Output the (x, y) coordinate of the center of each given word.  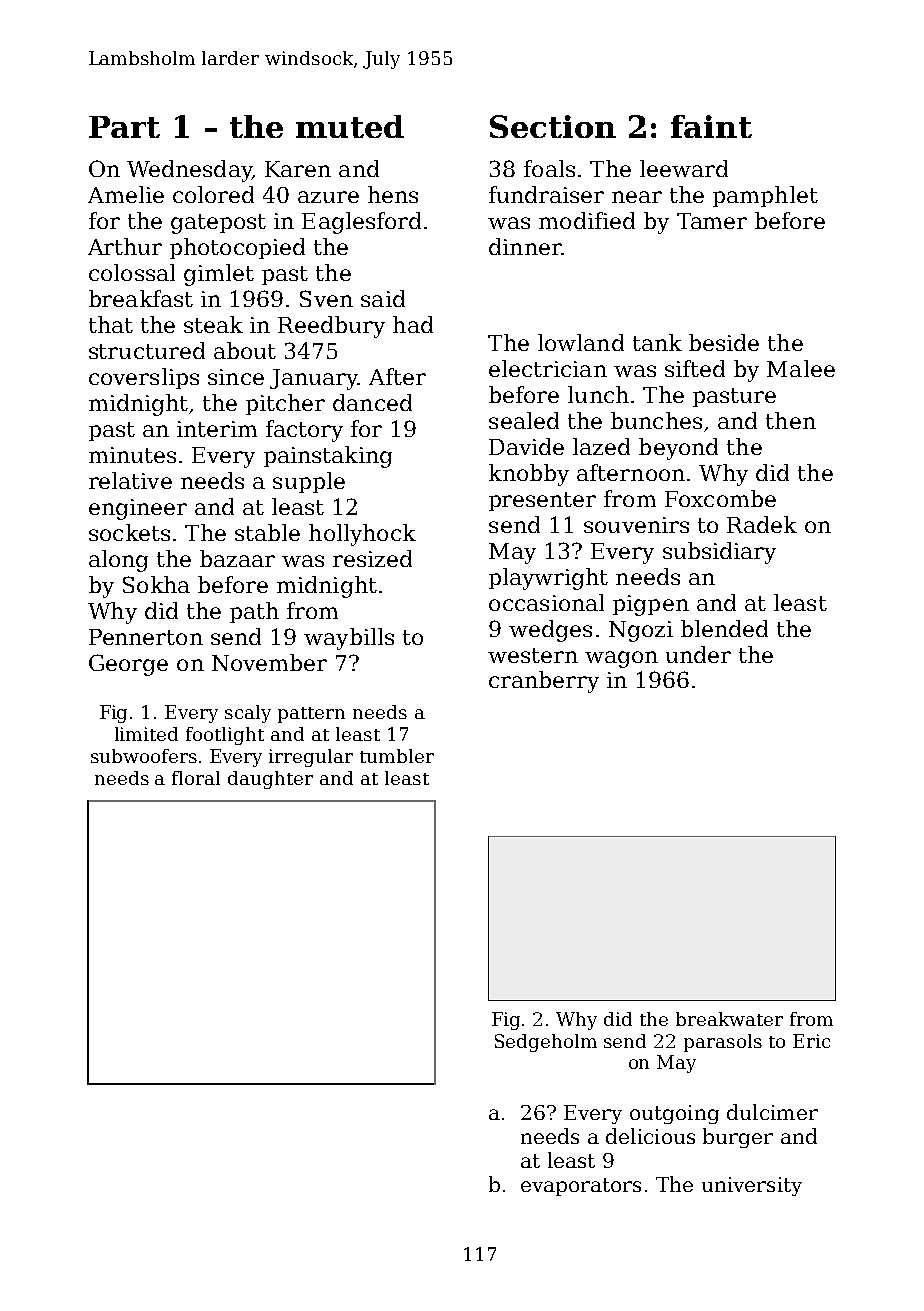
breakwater (729, 1019)
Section (553, 126)
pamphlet (765, 196)
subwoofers (144, 756)
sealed (524, 420)
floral (196, 778)
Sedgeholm (546, 1043)
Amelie (126, 194)
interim (217, 429)
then (791, 420)
